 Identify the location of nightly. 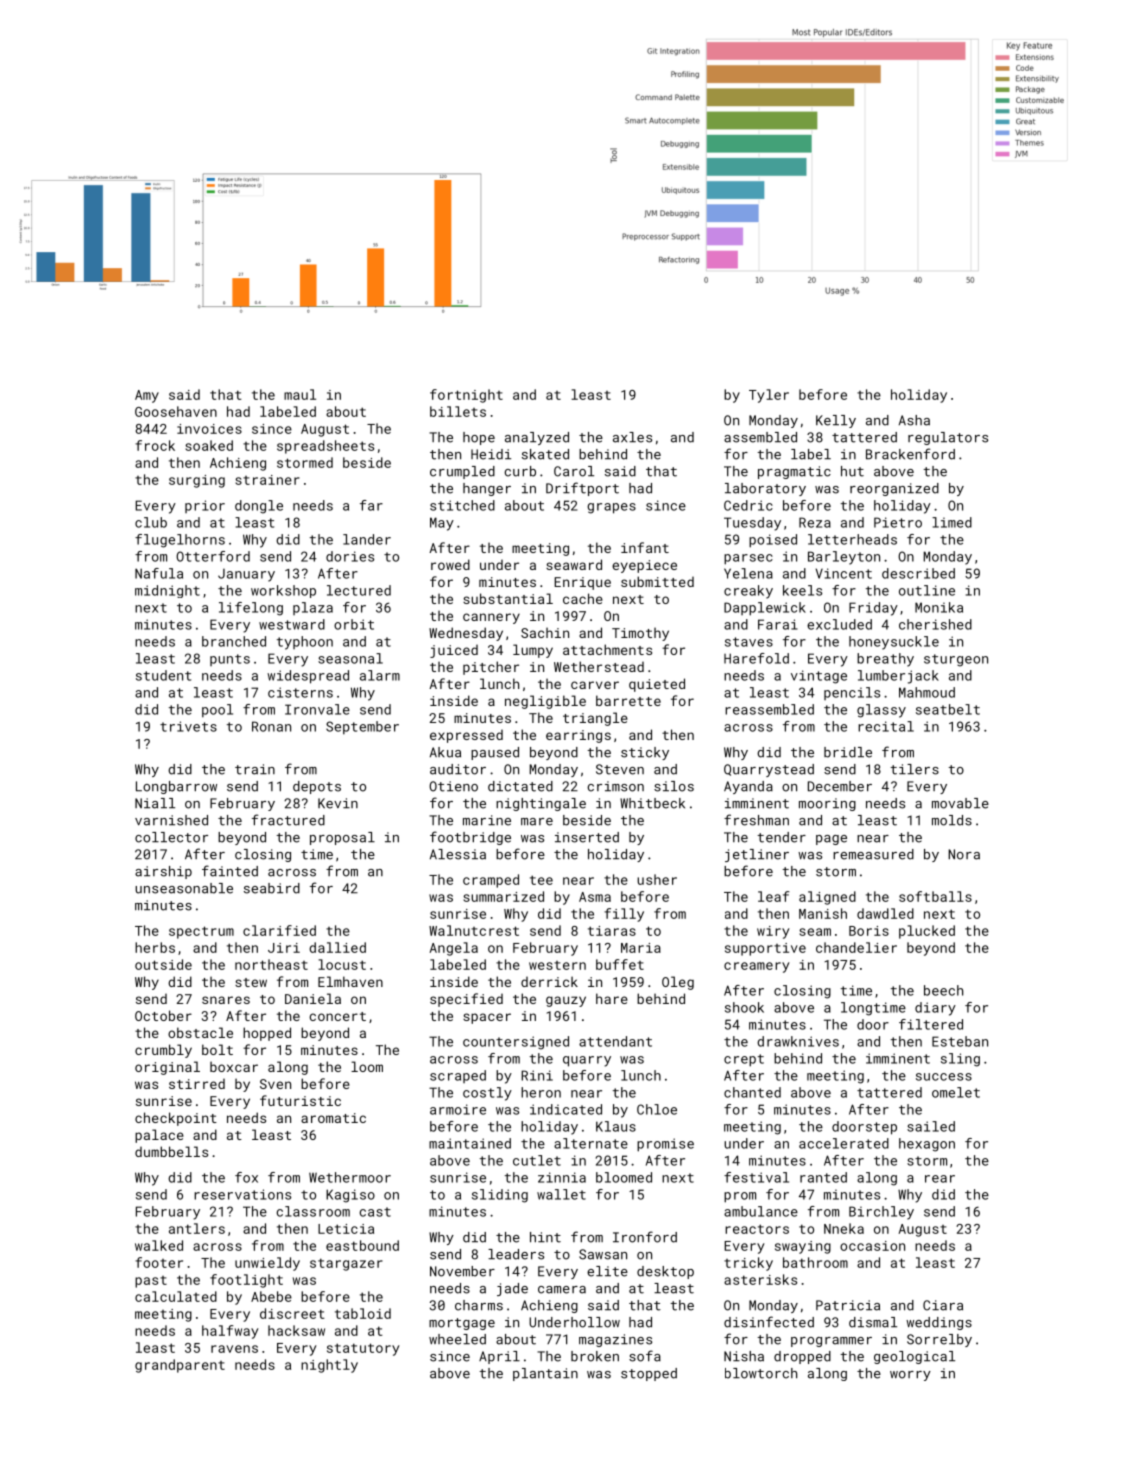
(329, 1366).
